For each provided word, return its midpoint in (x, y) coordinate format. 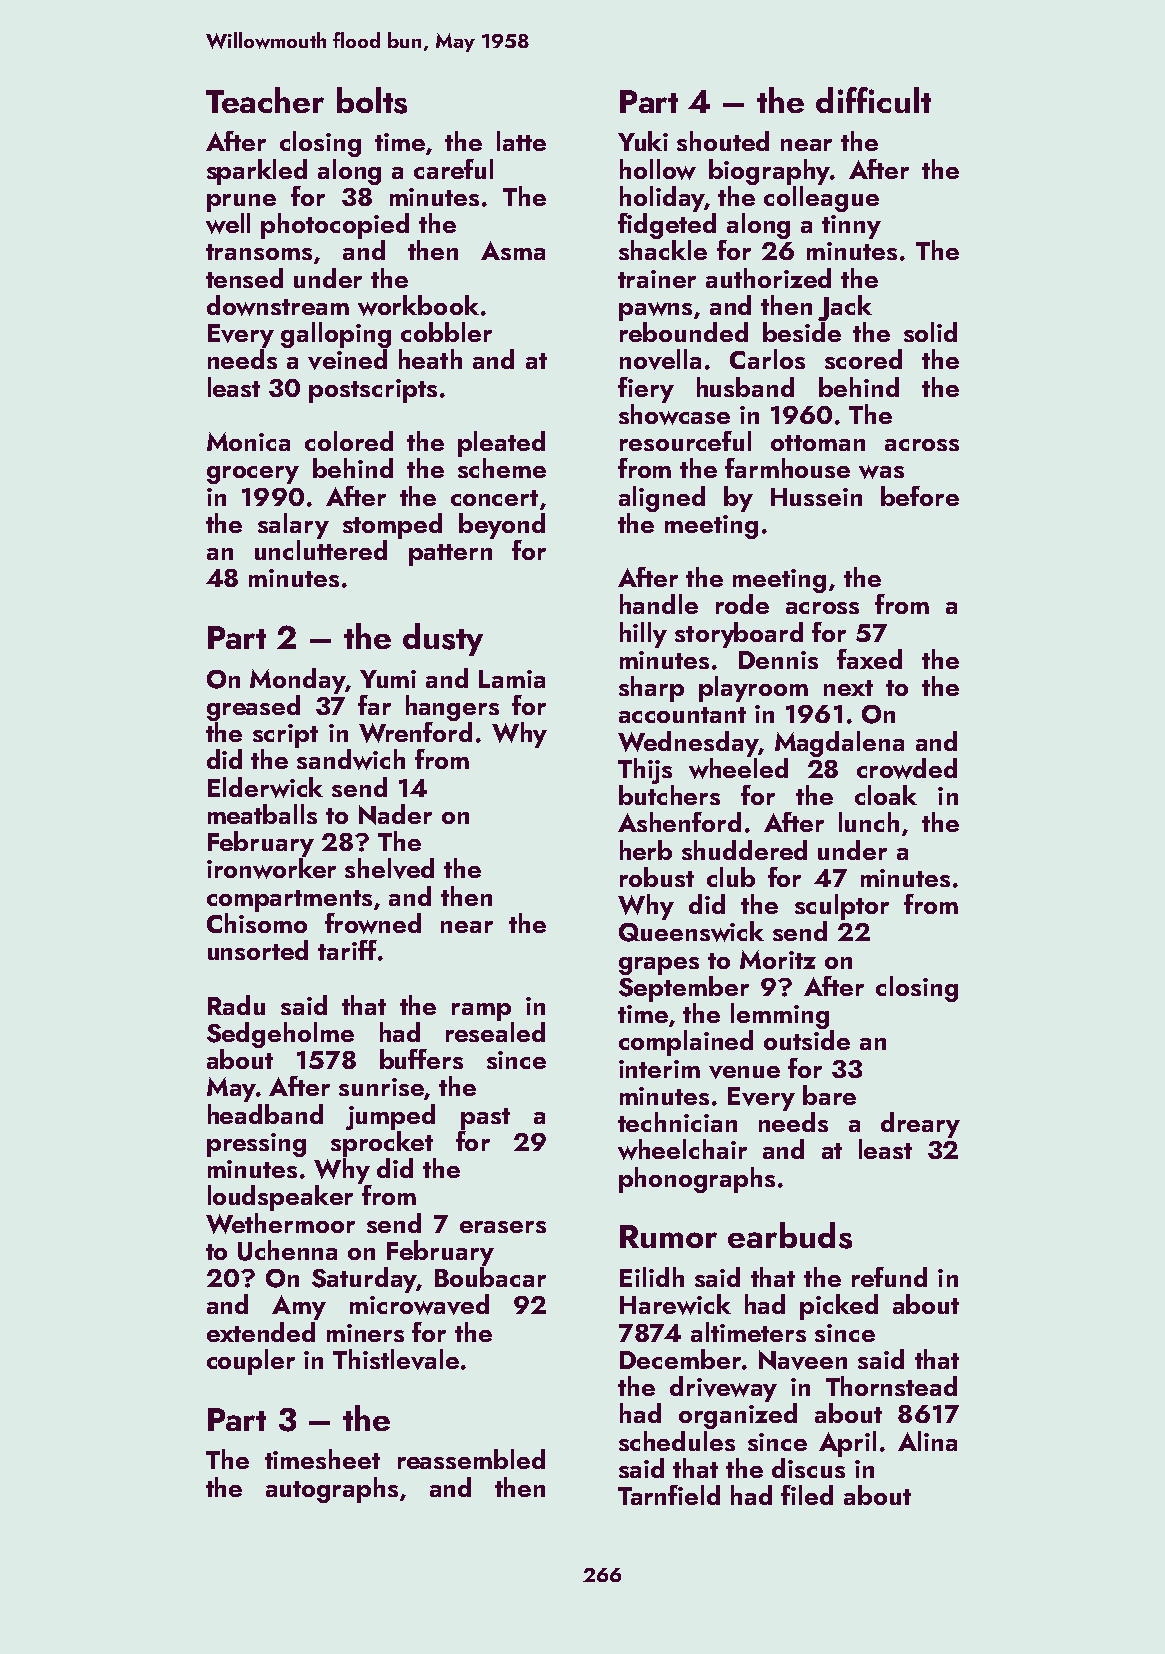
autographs (332, 1490)
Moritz (778, 959)
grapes (659, 966)
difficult (873, 100)
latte (521, 141)
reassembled (471, 1459)
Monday (297, 681)
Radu (236, 1005)
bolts (372, 100)
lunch (869, 822)
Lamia (512, 679)
